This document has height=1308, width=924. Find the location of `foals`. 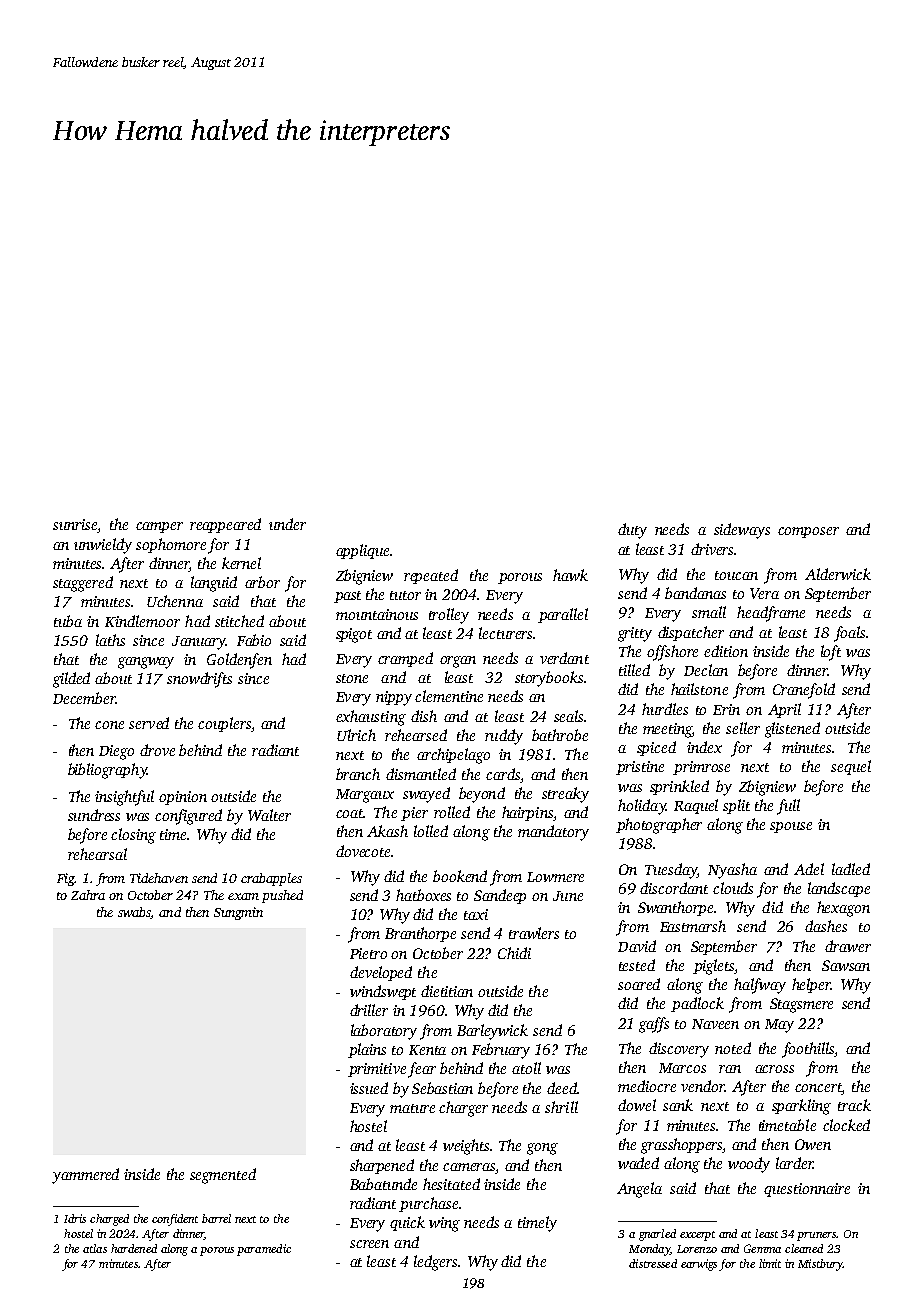

foals is located at coordinates (849, 634).
